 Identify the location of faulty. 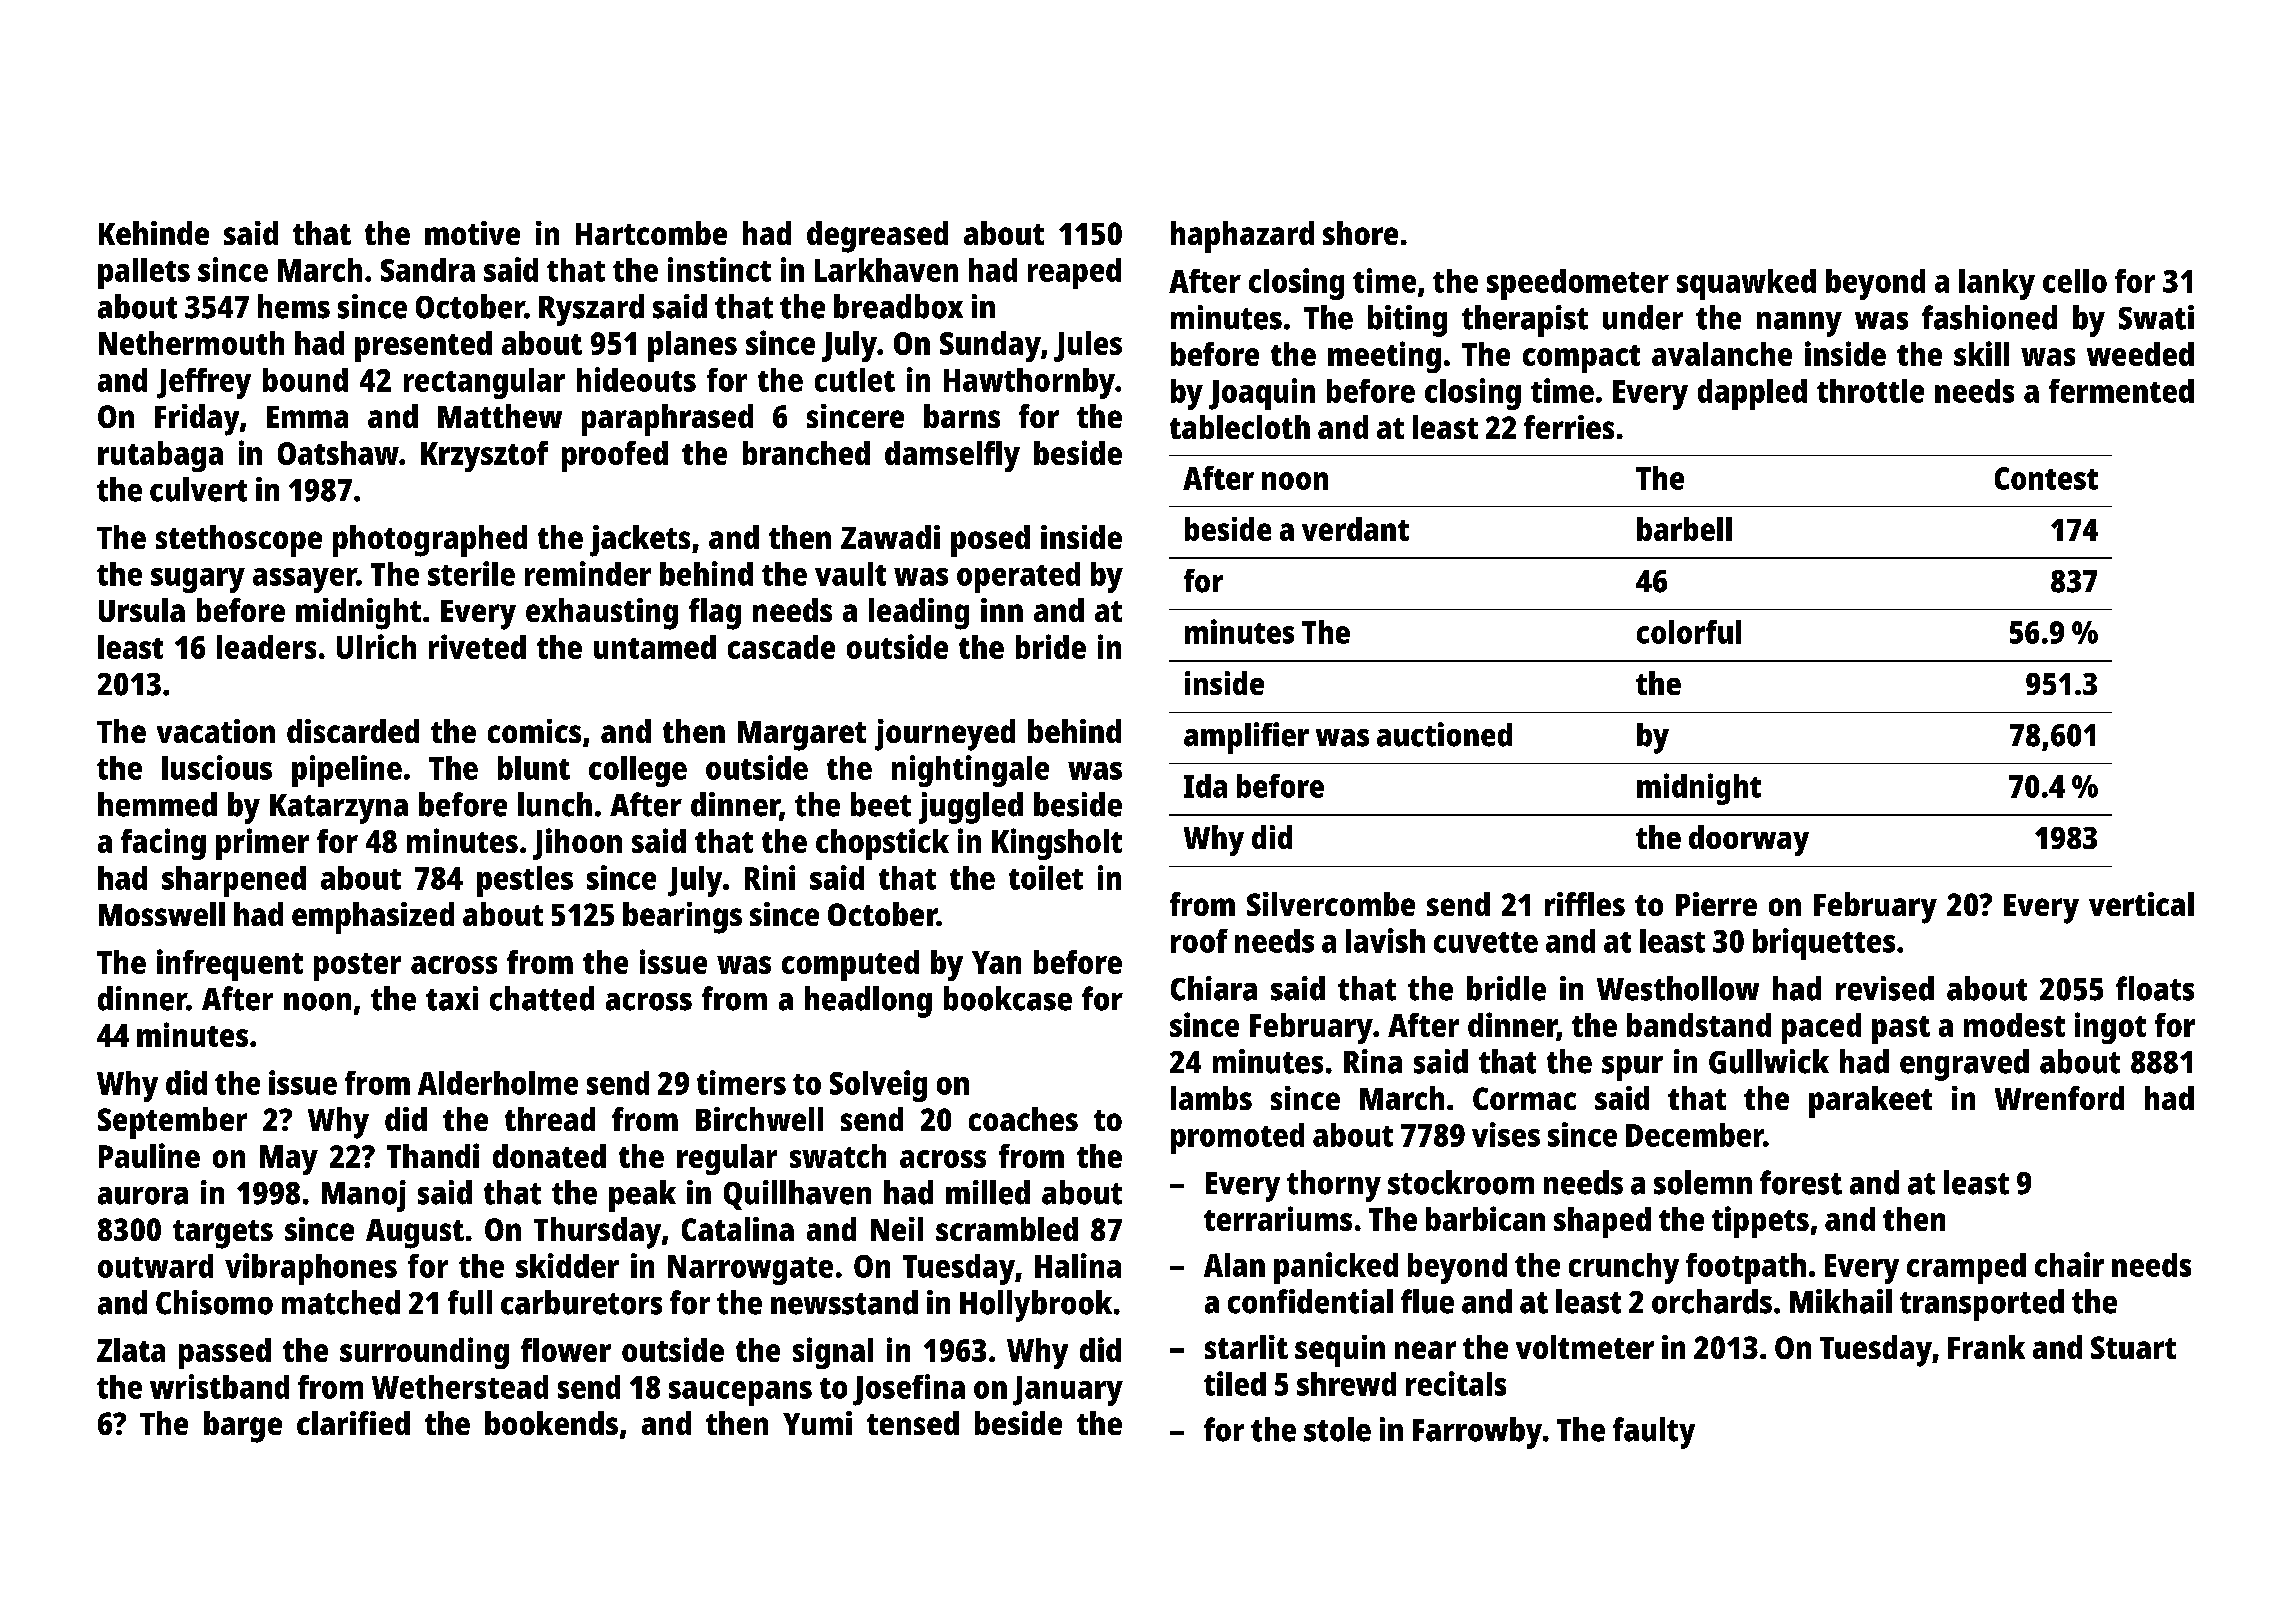
(1654, 1433).
